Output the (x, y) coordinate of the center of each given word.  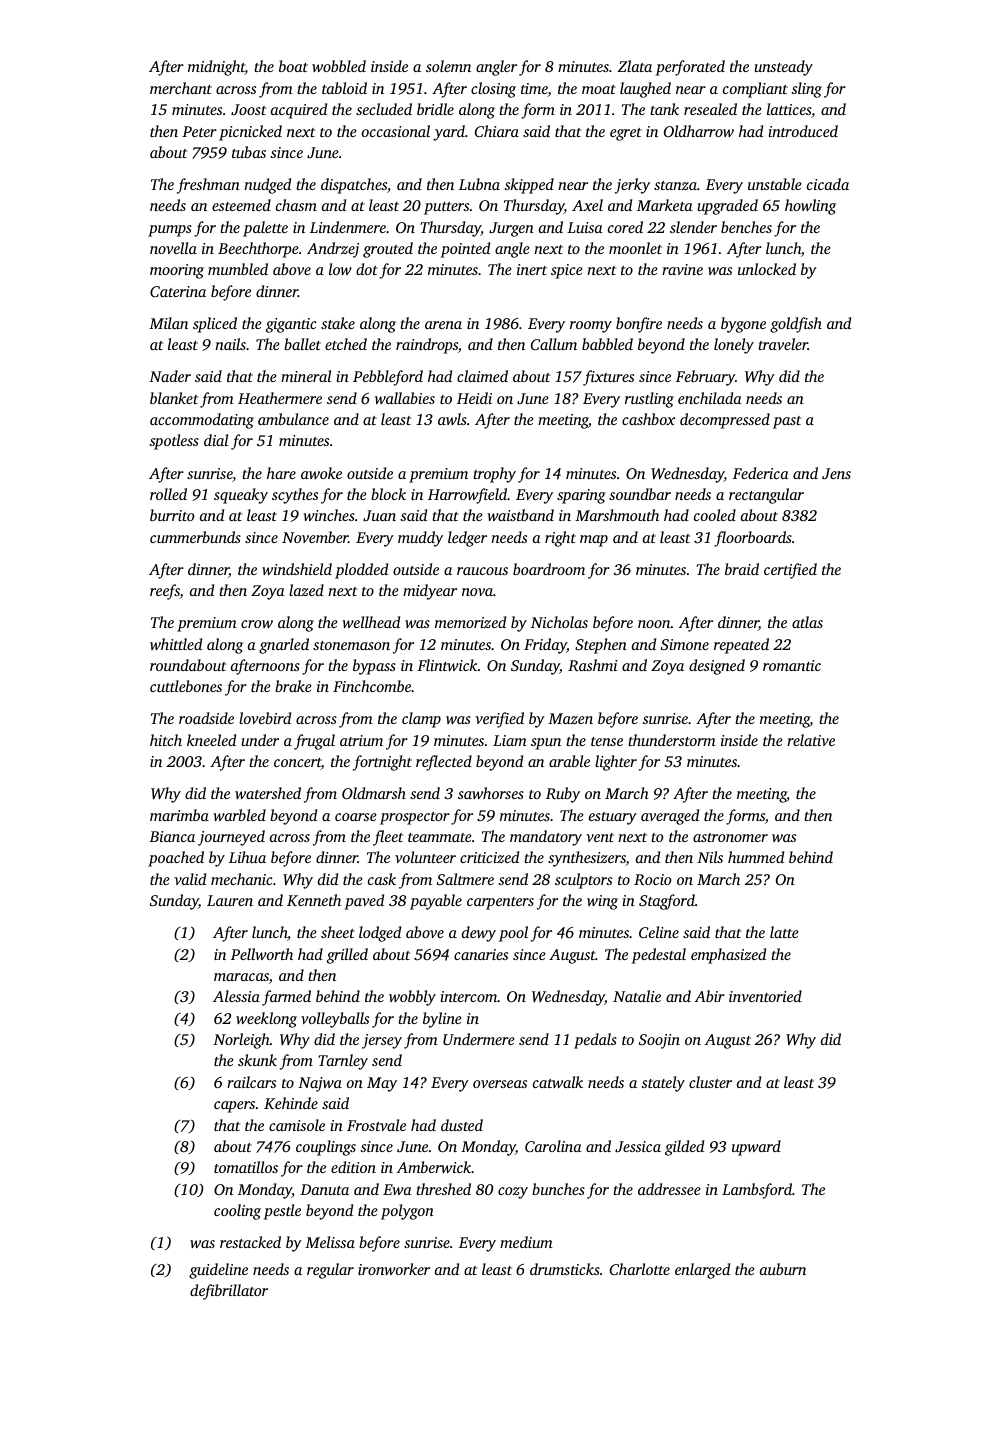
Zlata (635, 66)
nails (230, 344)
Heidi (474, 398)
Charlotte (640, 1269)
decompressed (725, 421)
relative (811, 740)
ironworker (394, 1269)
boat (293, 66)
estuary (613, 818)
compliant (755, 90)
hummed (756, 857)
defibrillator (229, 1292)
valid (190, 879)
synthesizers (587, 859)
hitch (166, 740)
